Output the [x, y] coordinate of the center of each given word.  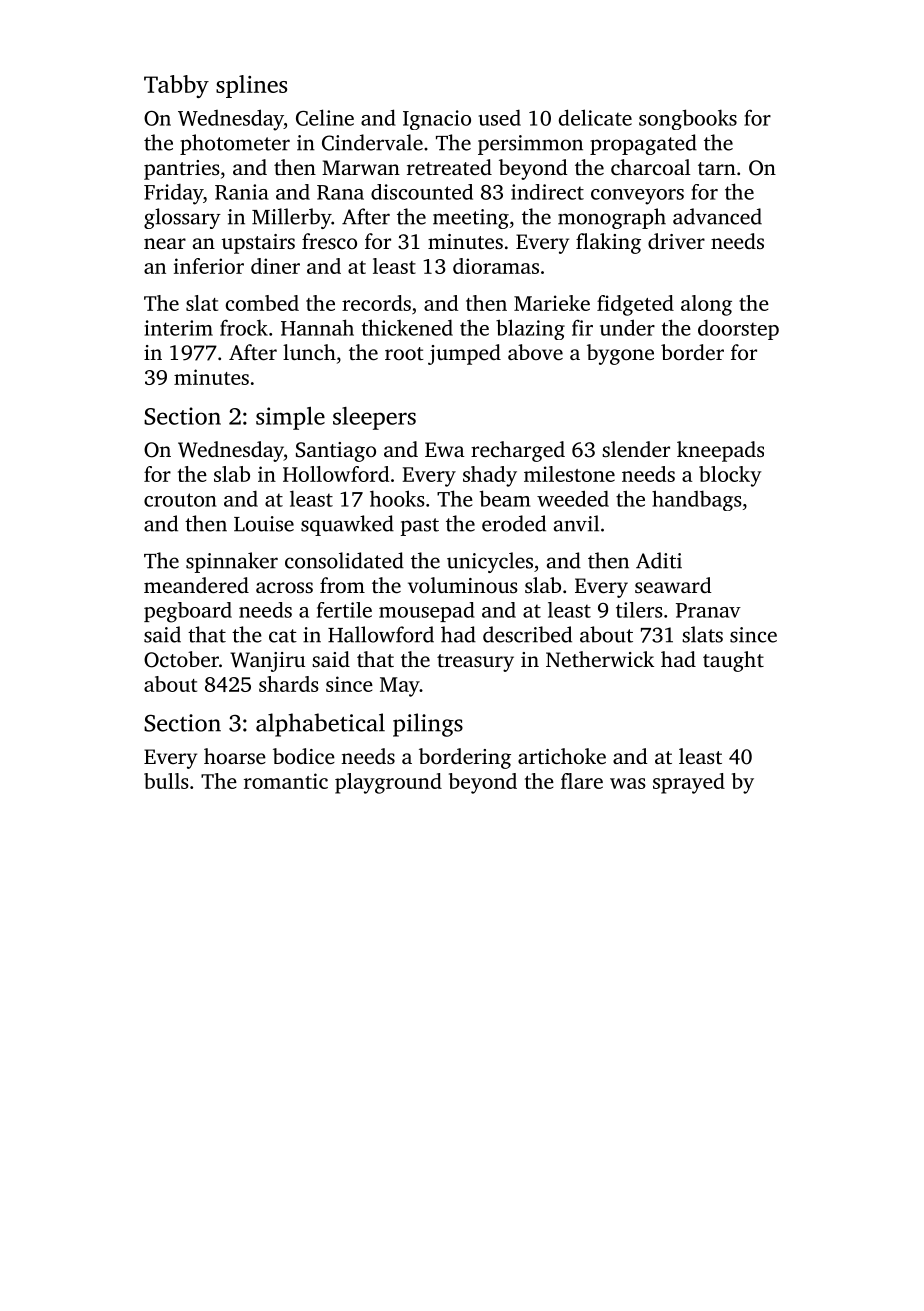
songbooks [688, 119]
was [628, 783]
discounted [422, 192]
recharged [518, 451]
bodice [304, 756]
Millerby [291, 218]
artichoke [562, 756]
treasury [475, 663]
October [181, 659]
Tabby [176, 86]
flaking [608, 243]
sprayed [689, 783]
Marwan [361, 167]
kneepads [720, 451]
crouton [180, 500]
